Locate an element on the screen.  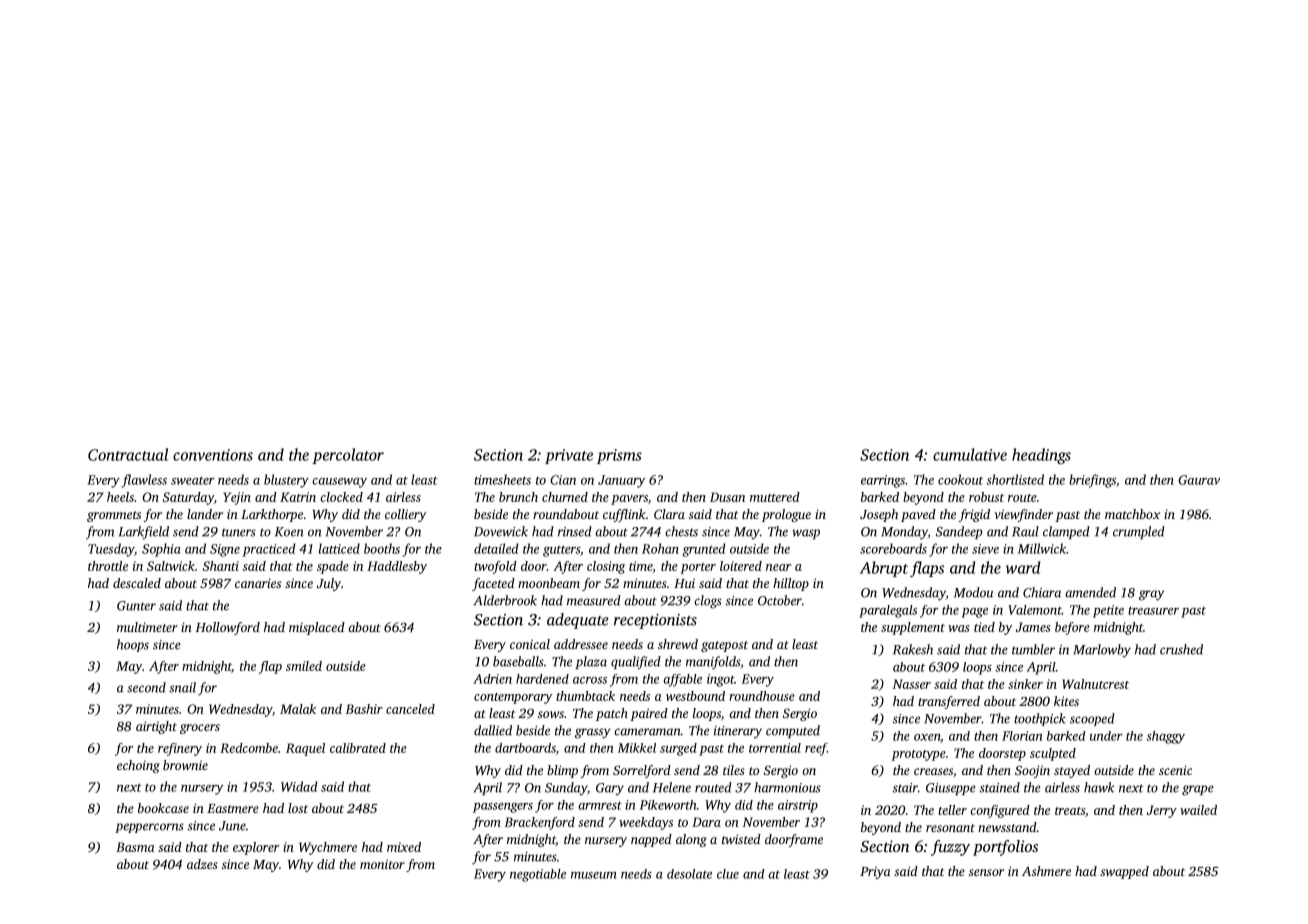
flawless is located at coordinates (144, 481).
